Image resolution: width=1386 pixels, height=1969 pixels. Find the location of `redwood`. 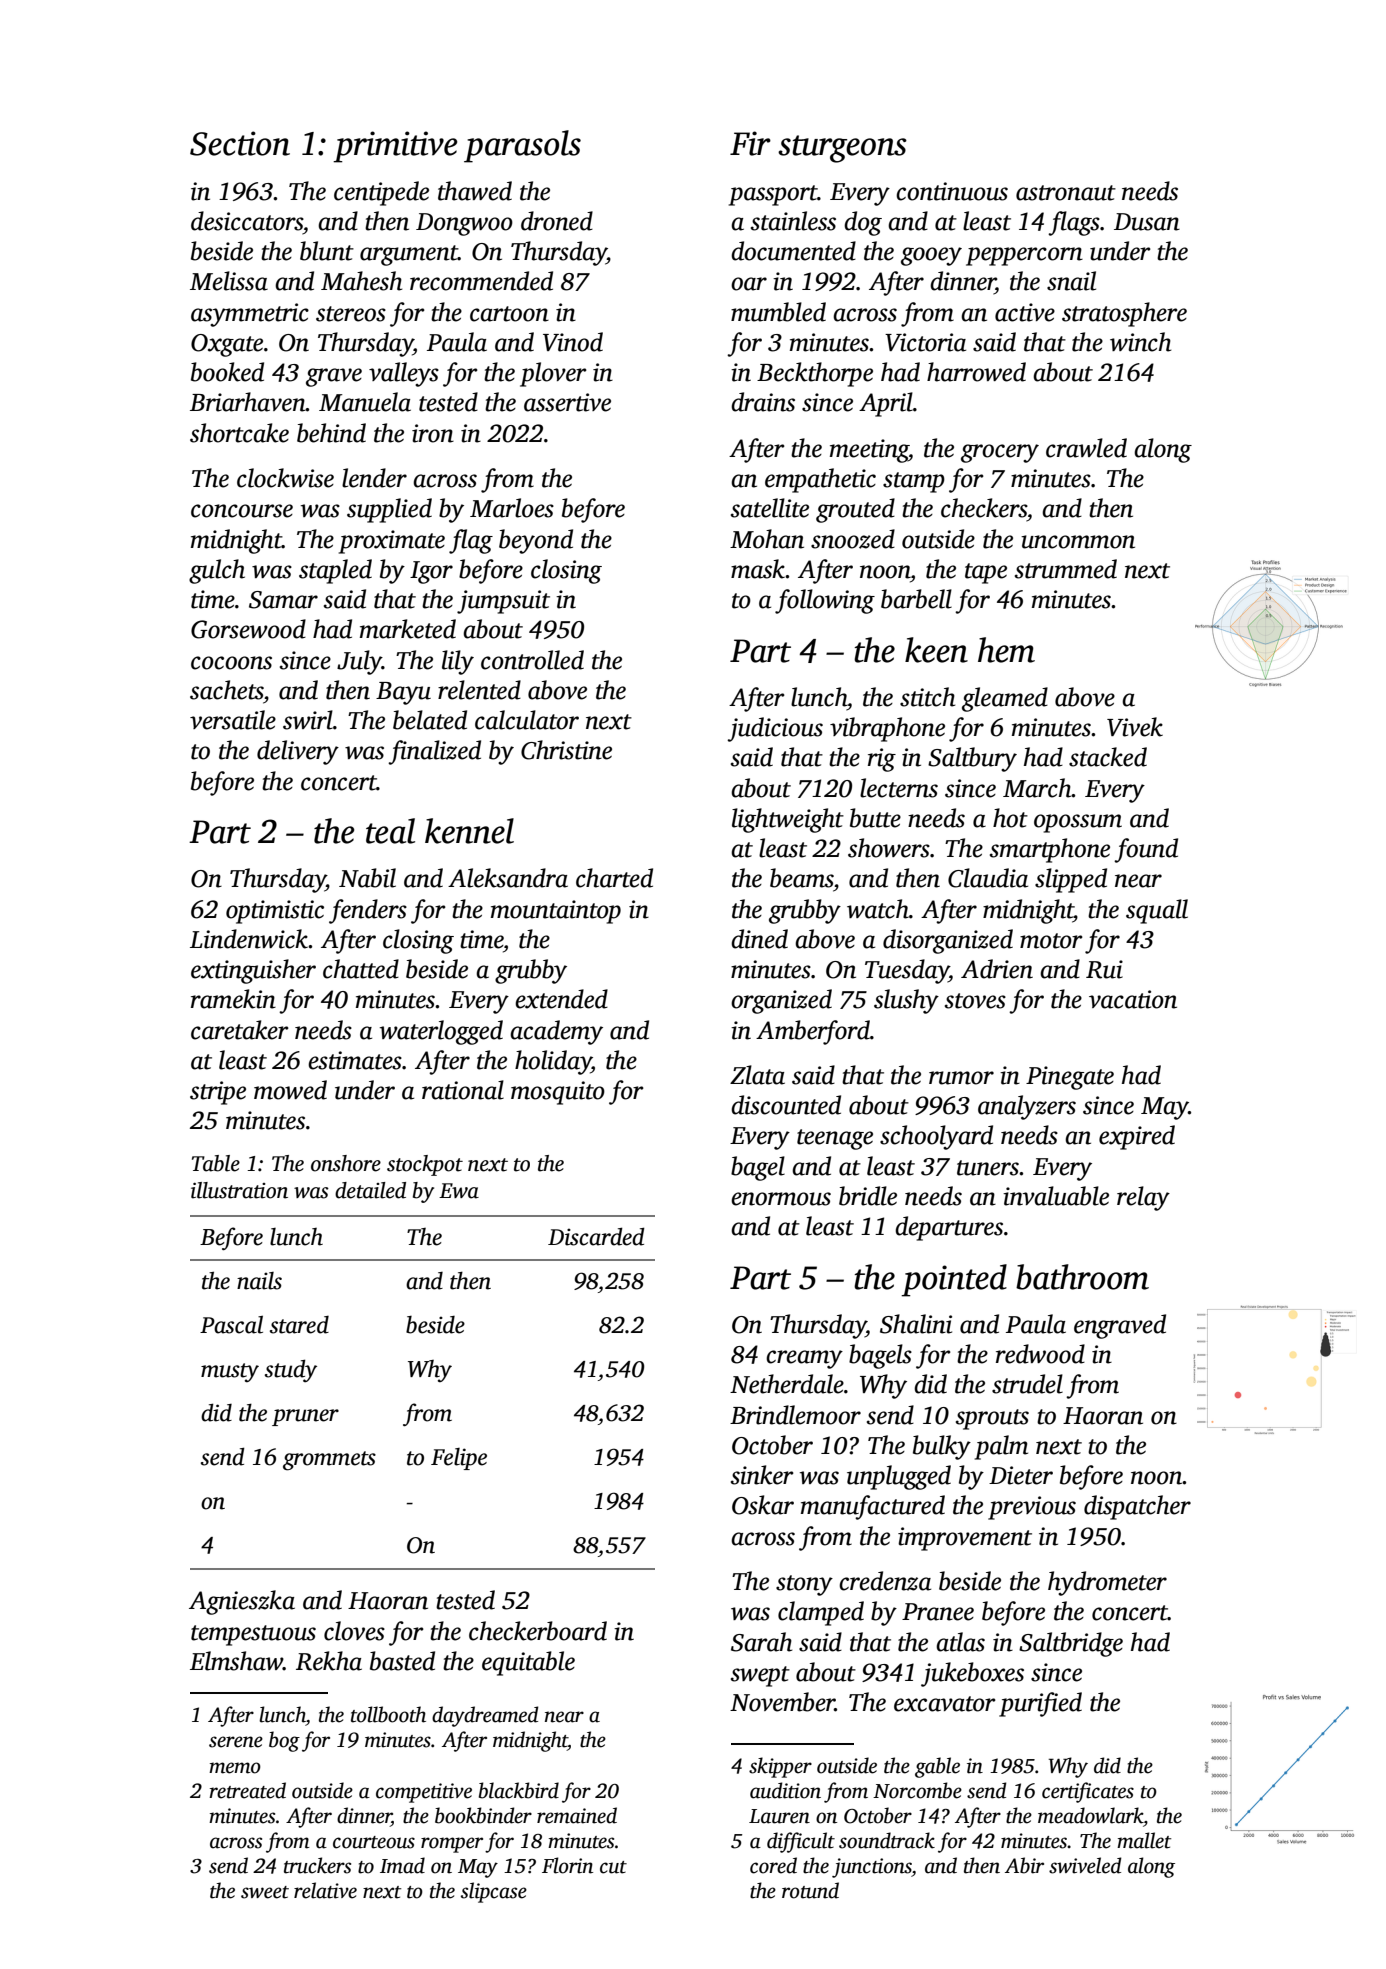

redwood is located at coordinates (1040, 1354).
